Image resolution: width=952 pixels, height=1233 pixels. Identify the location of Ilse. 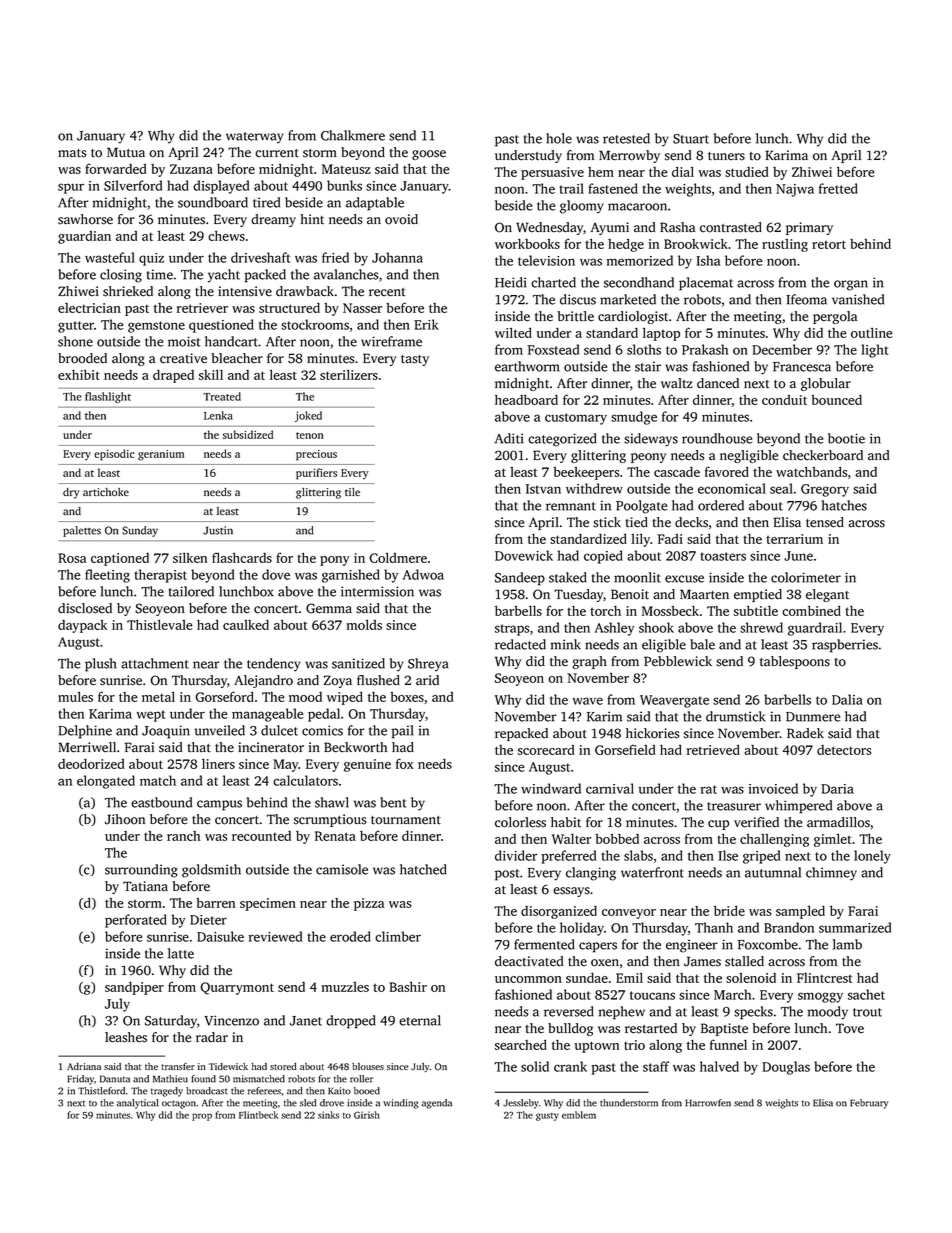
(728, 855).
